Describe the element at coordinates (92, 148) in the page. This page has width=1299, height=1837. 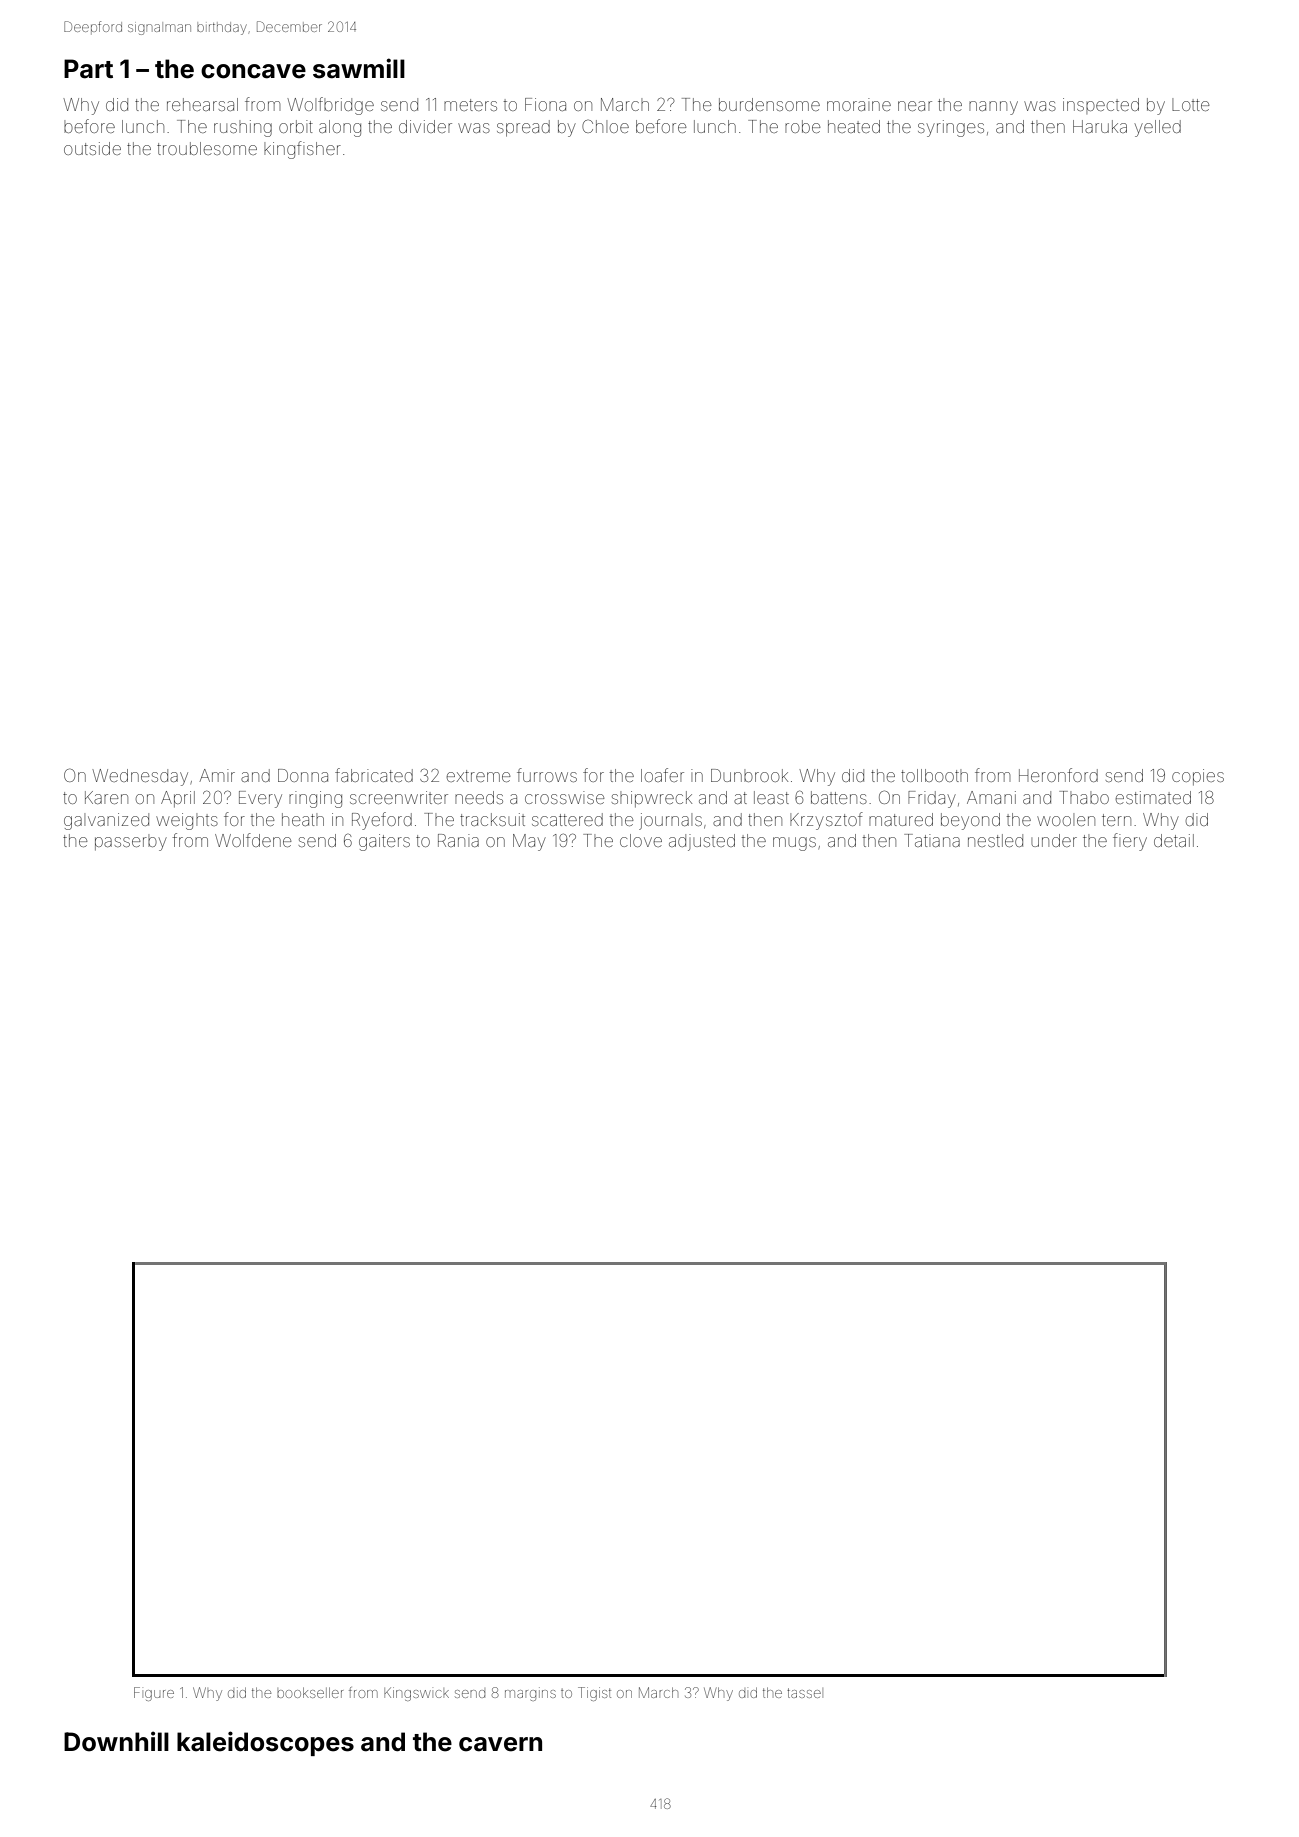
I see `outside` at that location.
